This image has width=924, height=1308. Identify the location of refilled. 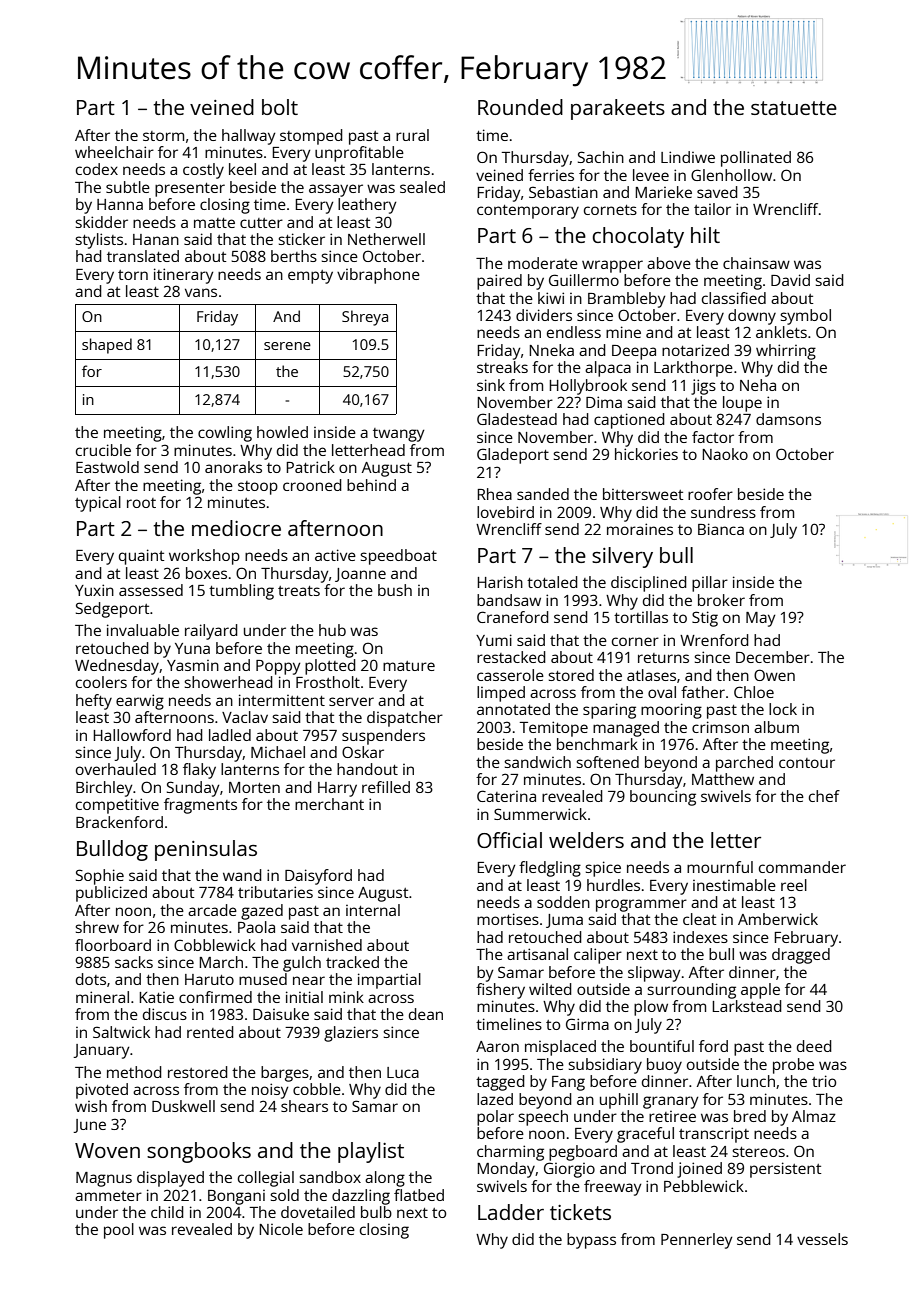
(386, 787).
